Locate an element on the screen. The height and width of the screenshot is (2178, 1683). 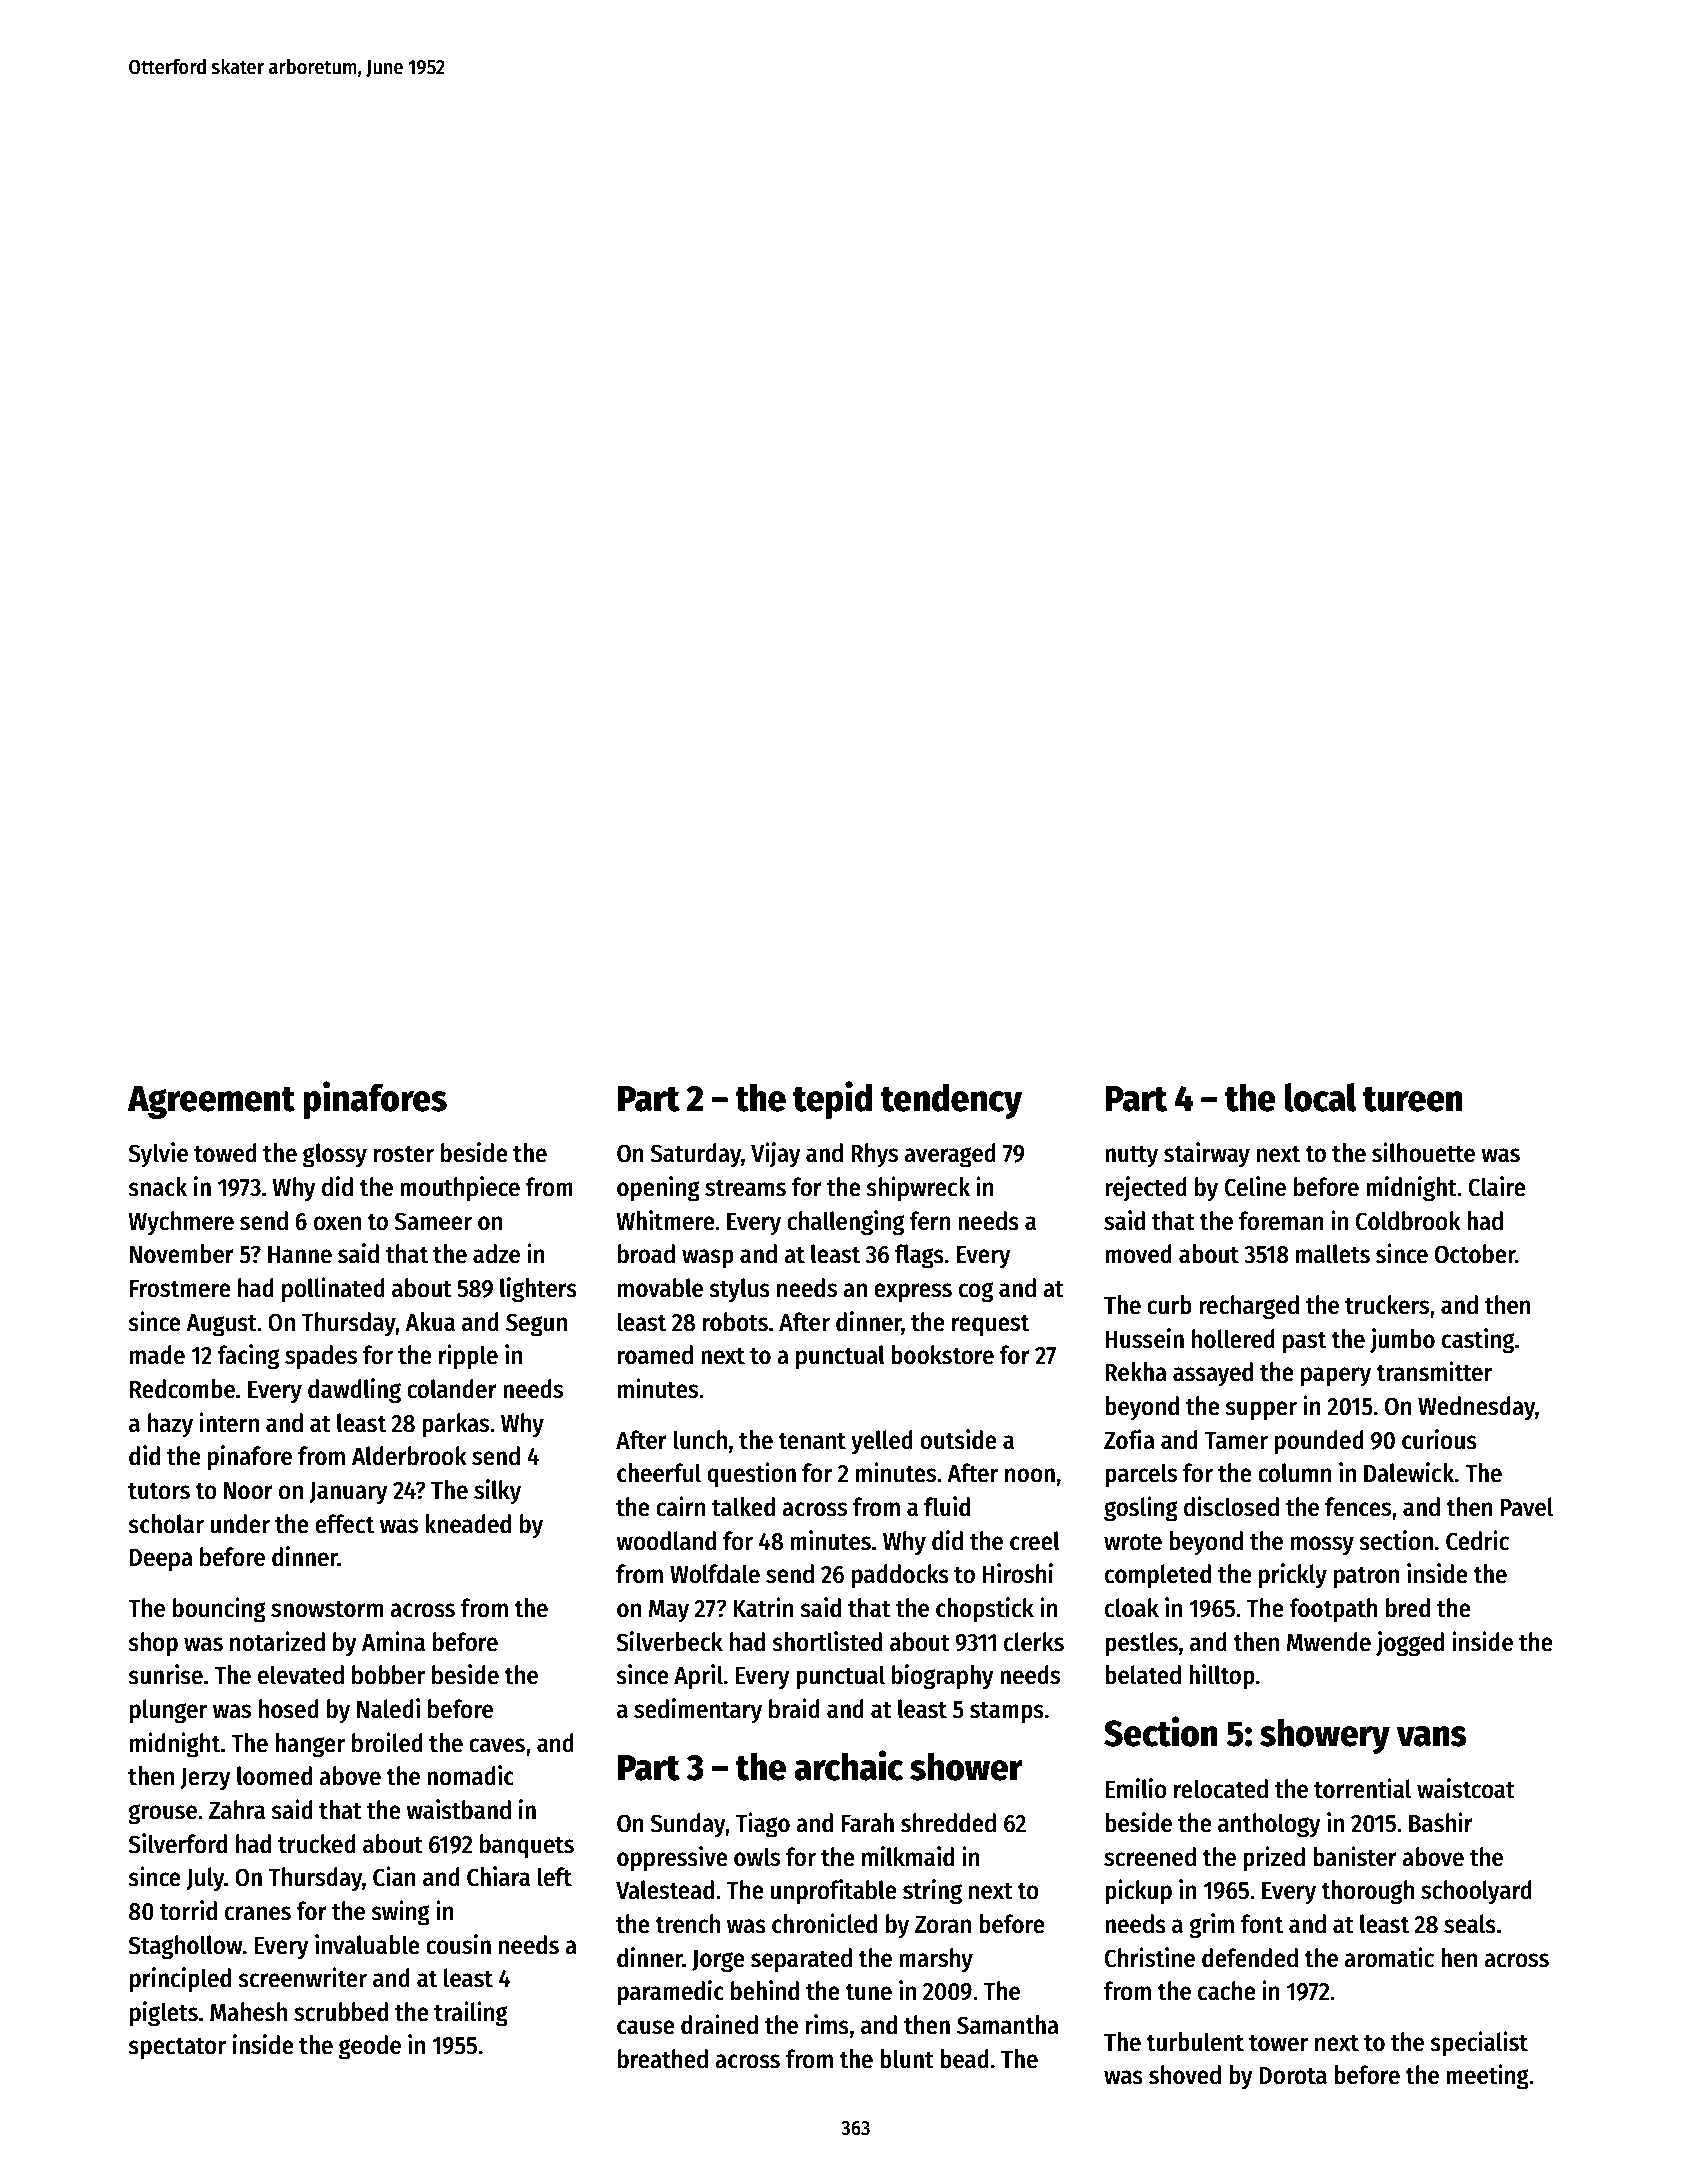
talked is located at coordinates (743, 1507).
